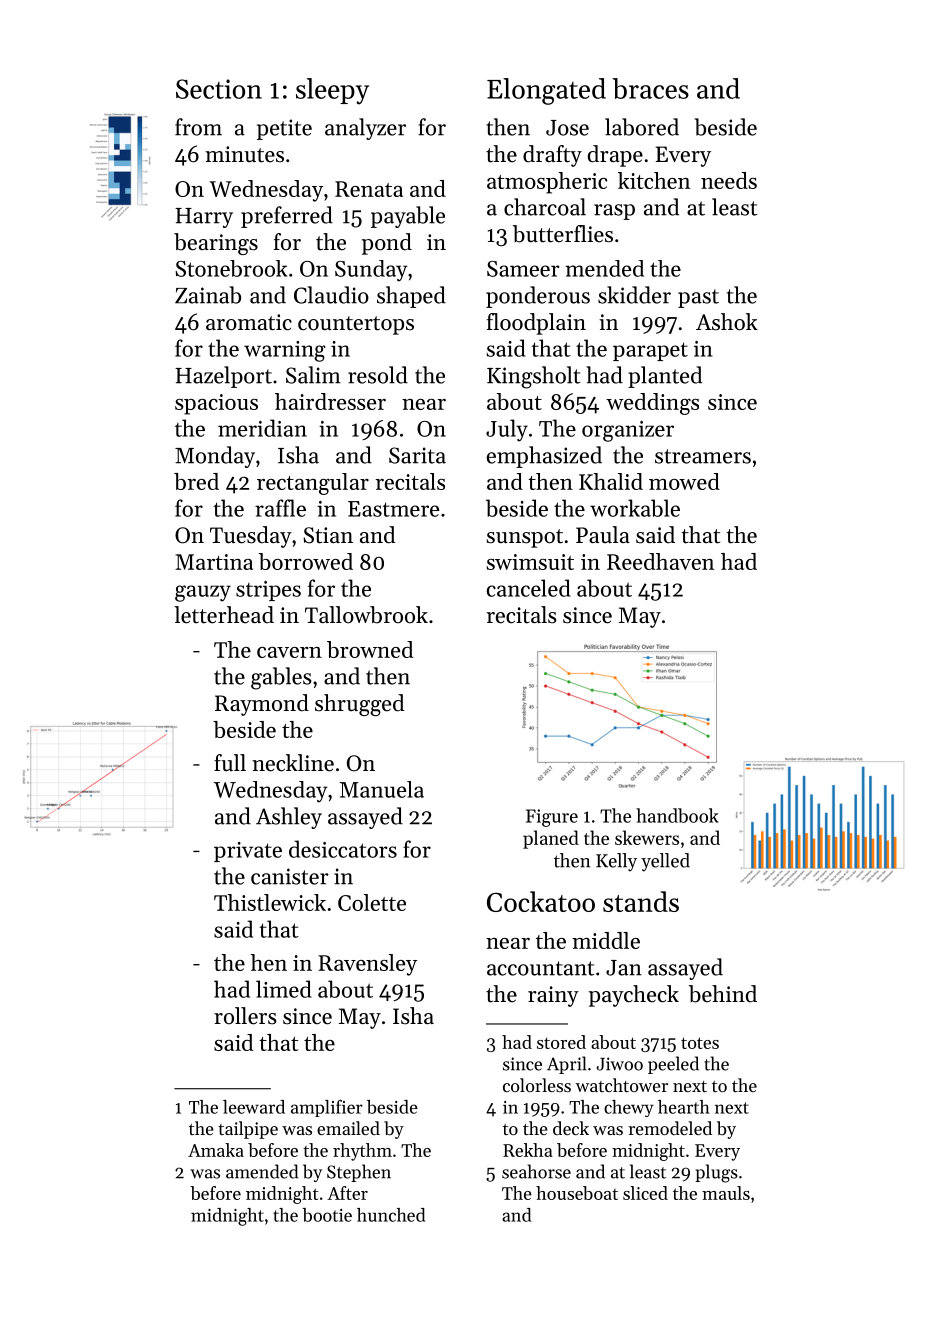 The image size is (932, 1322). Describe the element at coordinates (551, 839) in the document. I see `planed` at that location.
